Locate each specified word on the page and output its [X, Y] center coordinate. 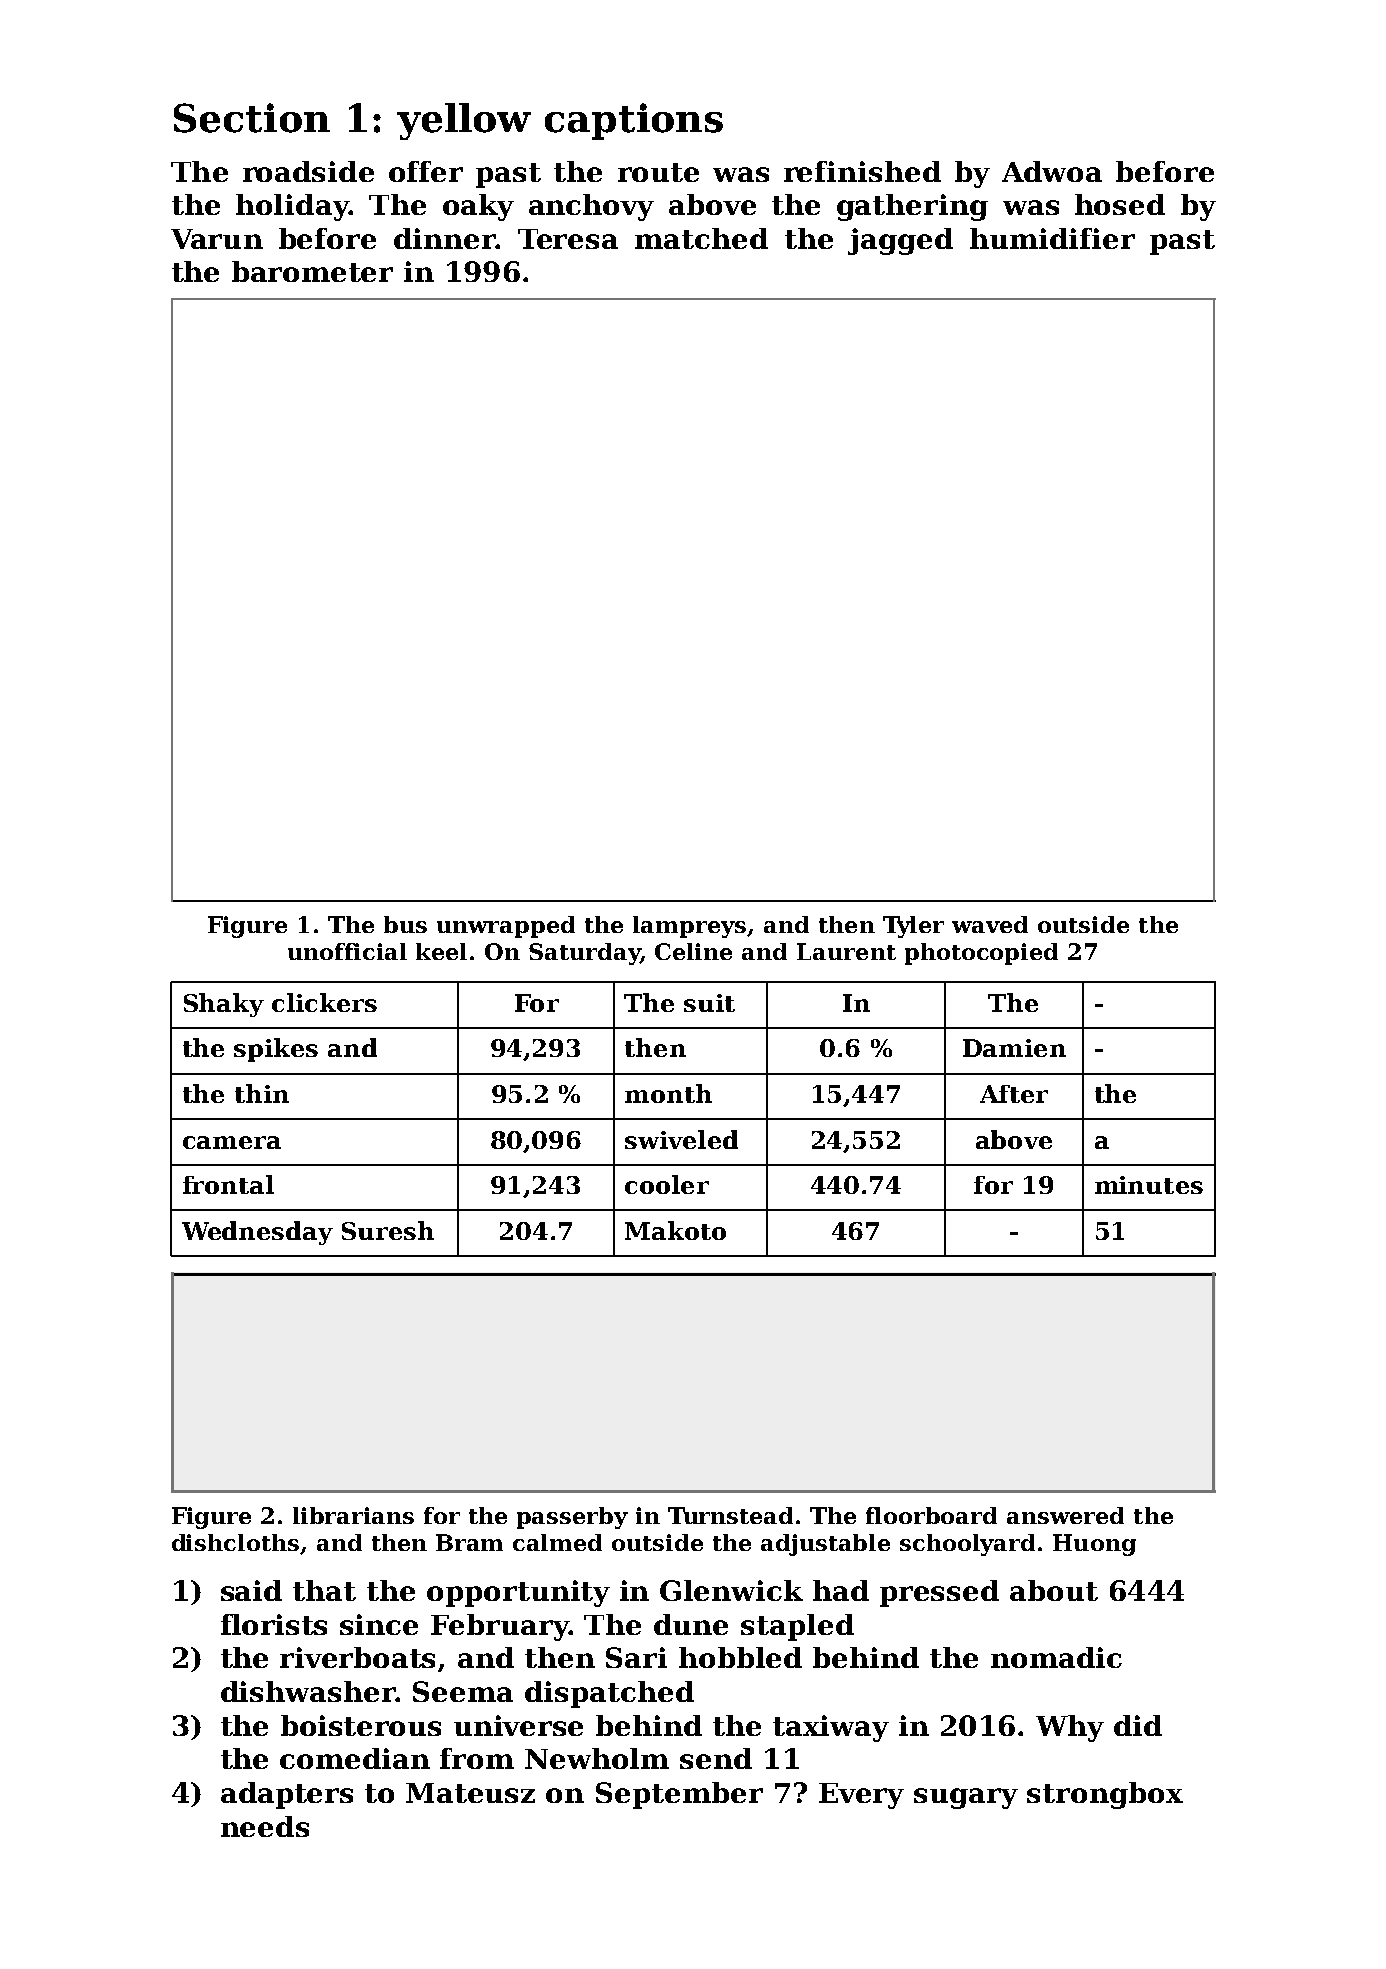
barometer [312, 271]
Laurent [846, 951]
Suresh [388, 1230]
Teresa [568, 239]
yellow [464, 121]
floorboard [931, 1515]
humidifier [1052, 238]
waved [990, 924]
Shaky [224, 1005]
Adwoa [1052, 171]
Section [252, 118]
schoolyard [967, 1545]
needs [265, 1826]
